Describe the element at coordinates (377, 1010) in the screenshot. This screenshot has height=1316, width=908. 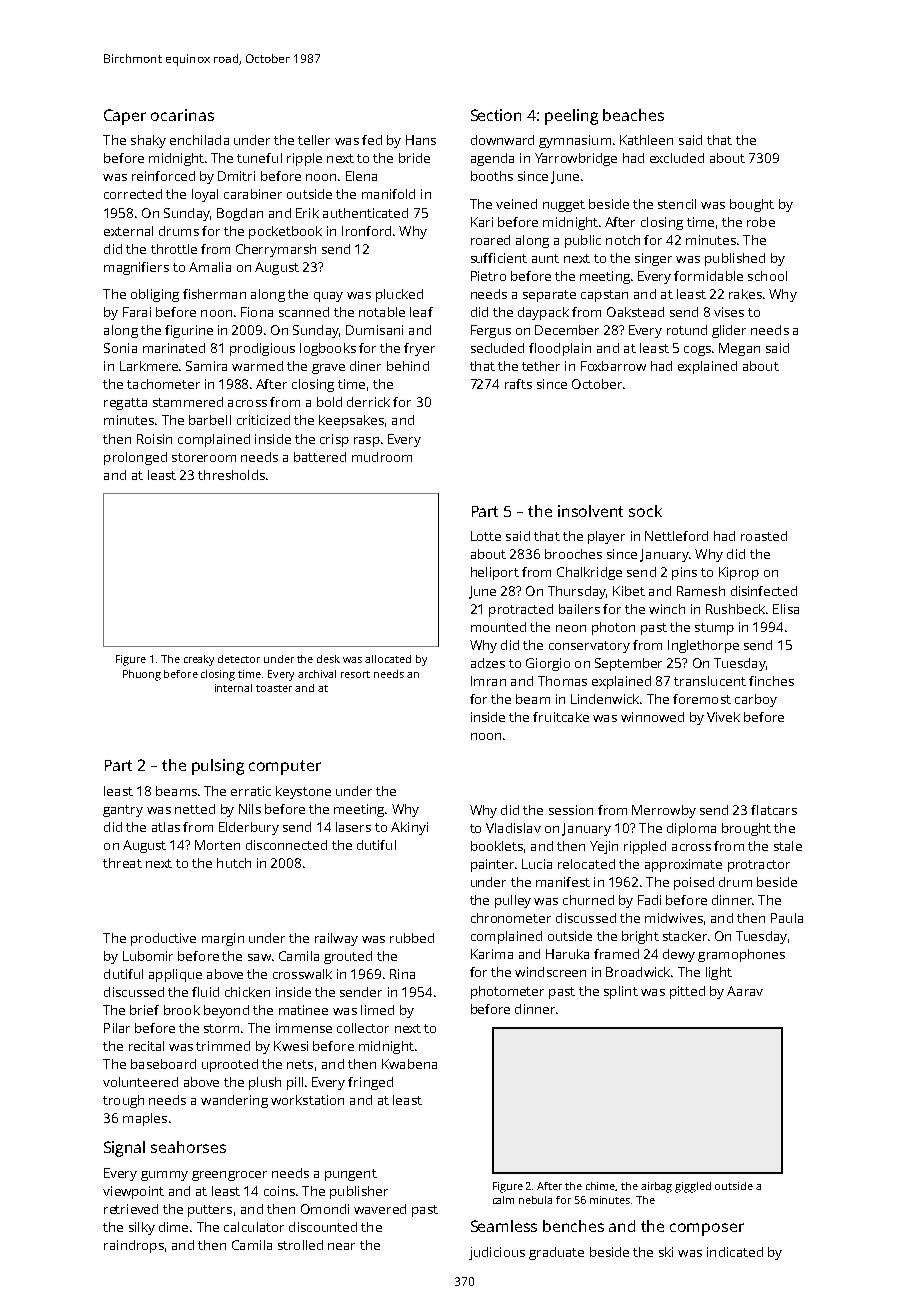
I see `limed` at that location.
